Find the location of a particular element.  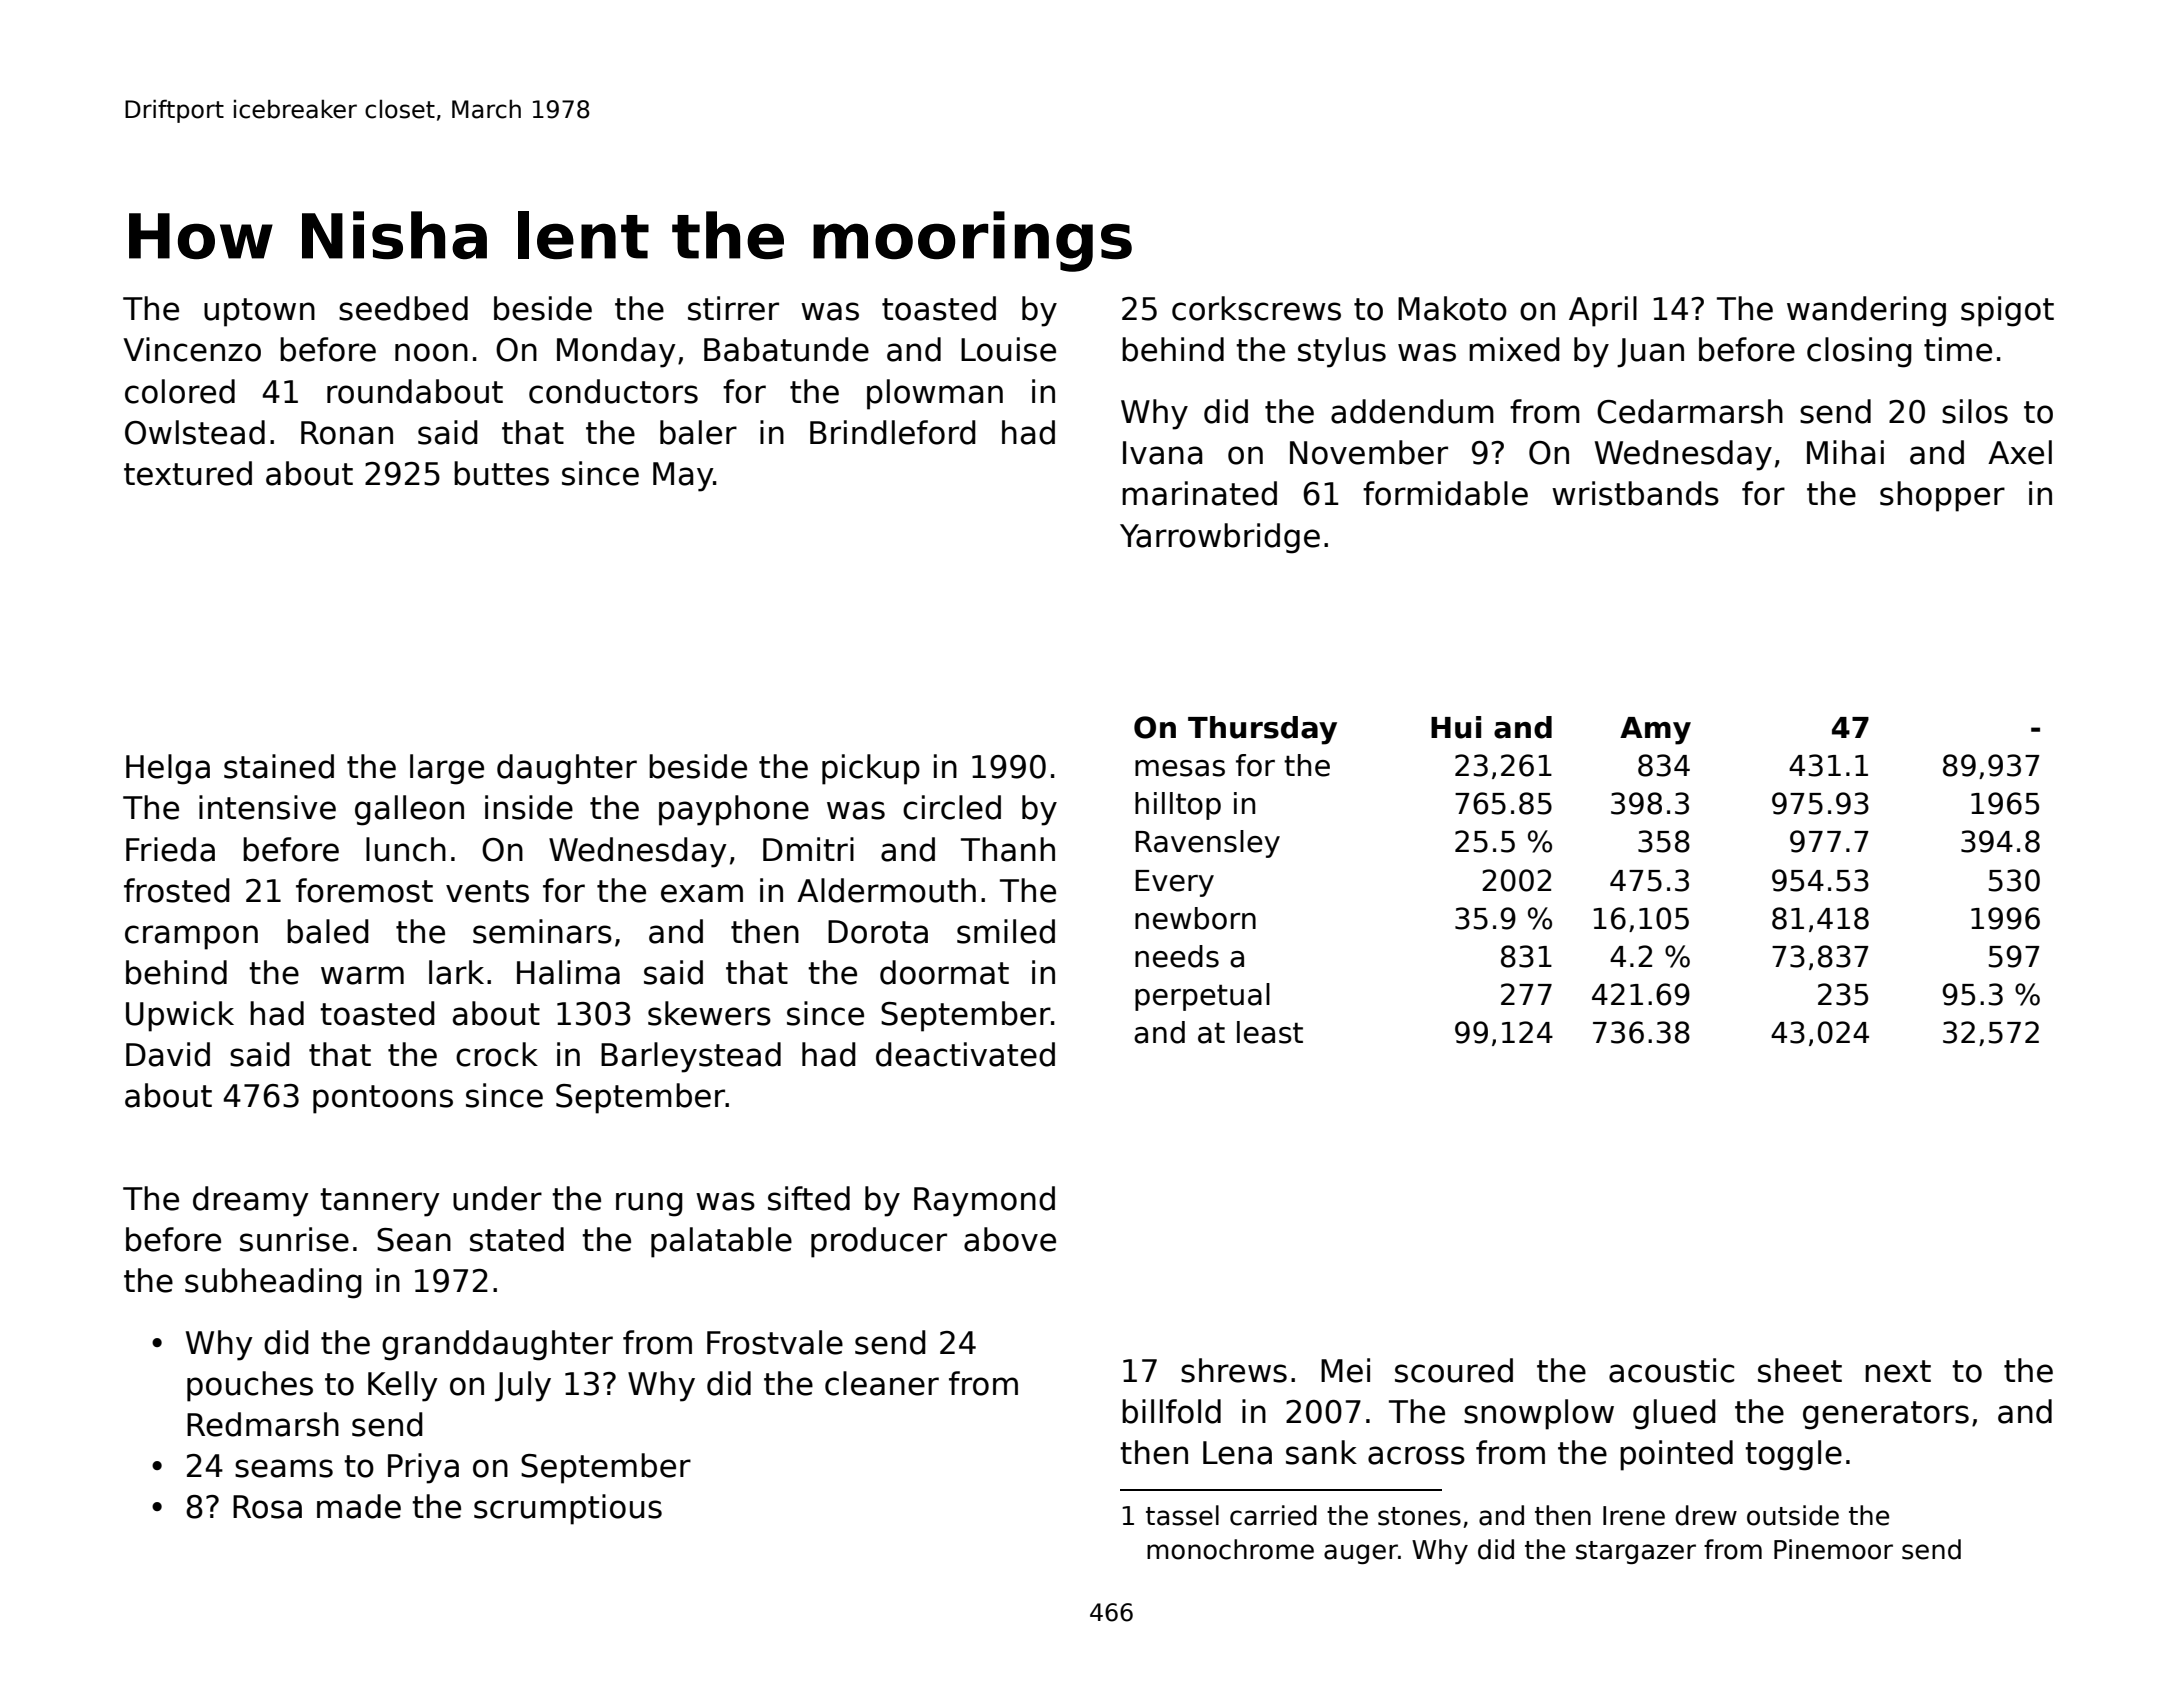

seedbed is located at coordinates (403, 308).
